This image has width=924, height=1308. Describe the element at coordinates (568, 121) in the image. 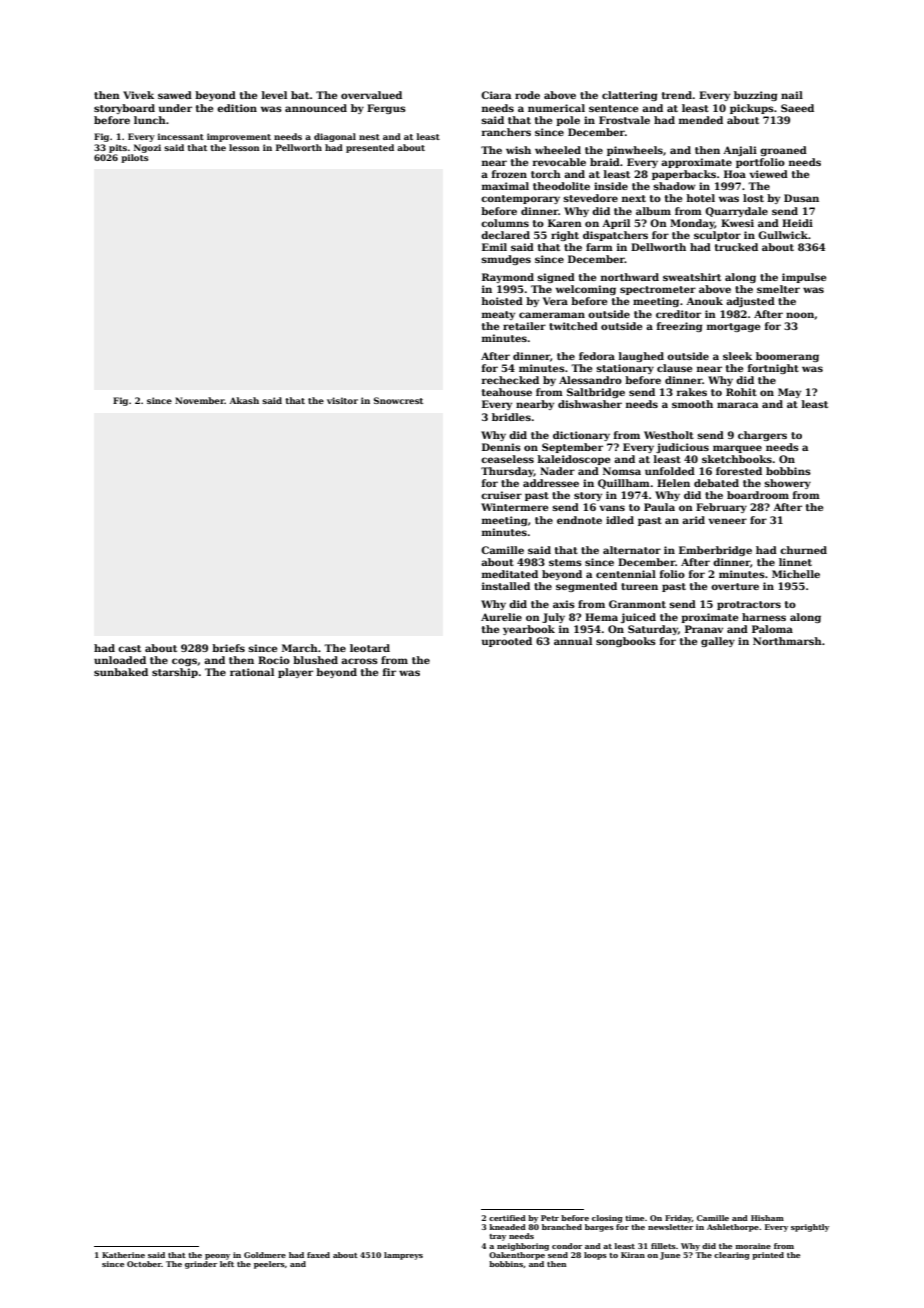

I see `pole` at that location.
